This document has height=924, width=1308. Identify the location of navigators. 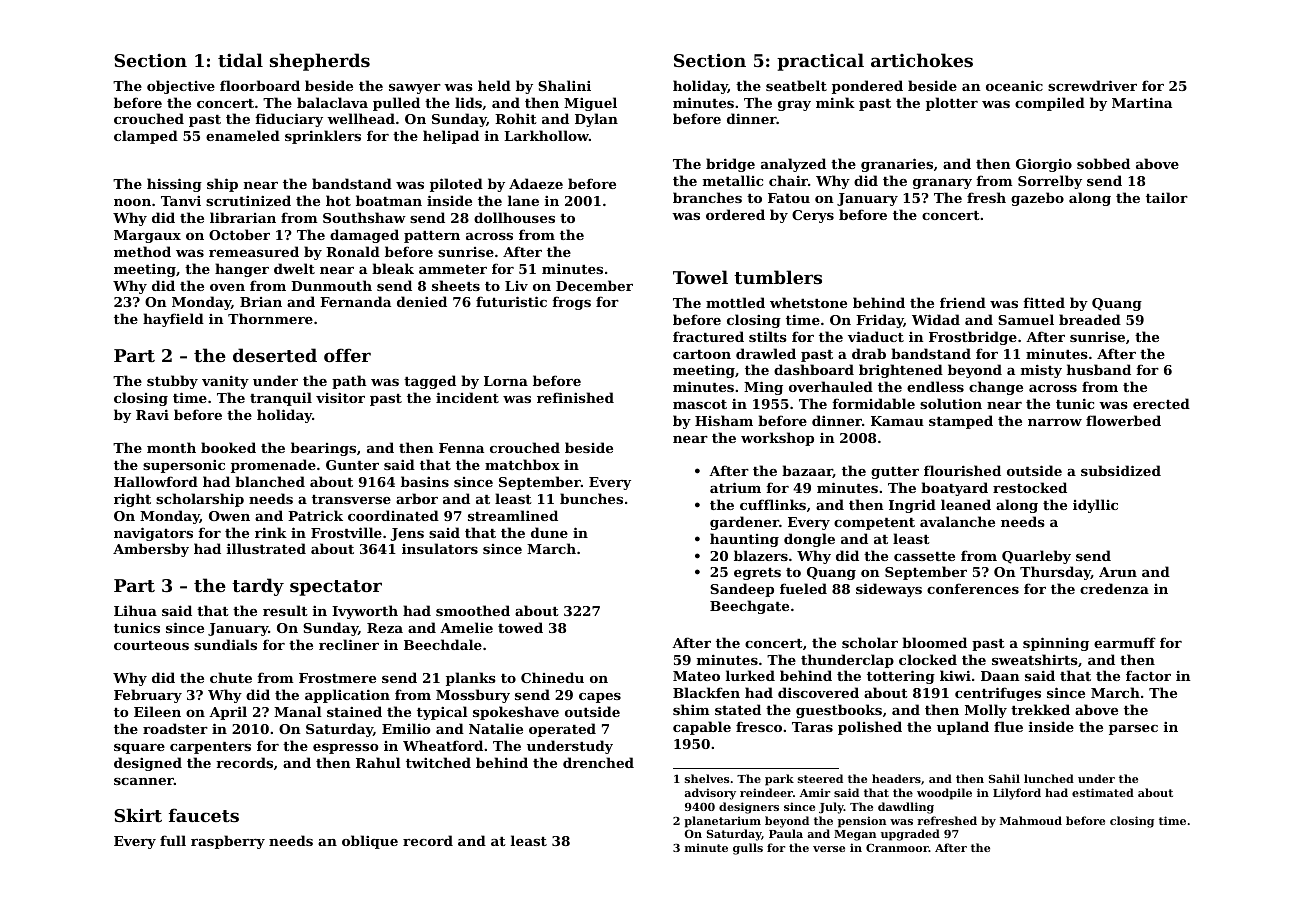
(153, 534).
